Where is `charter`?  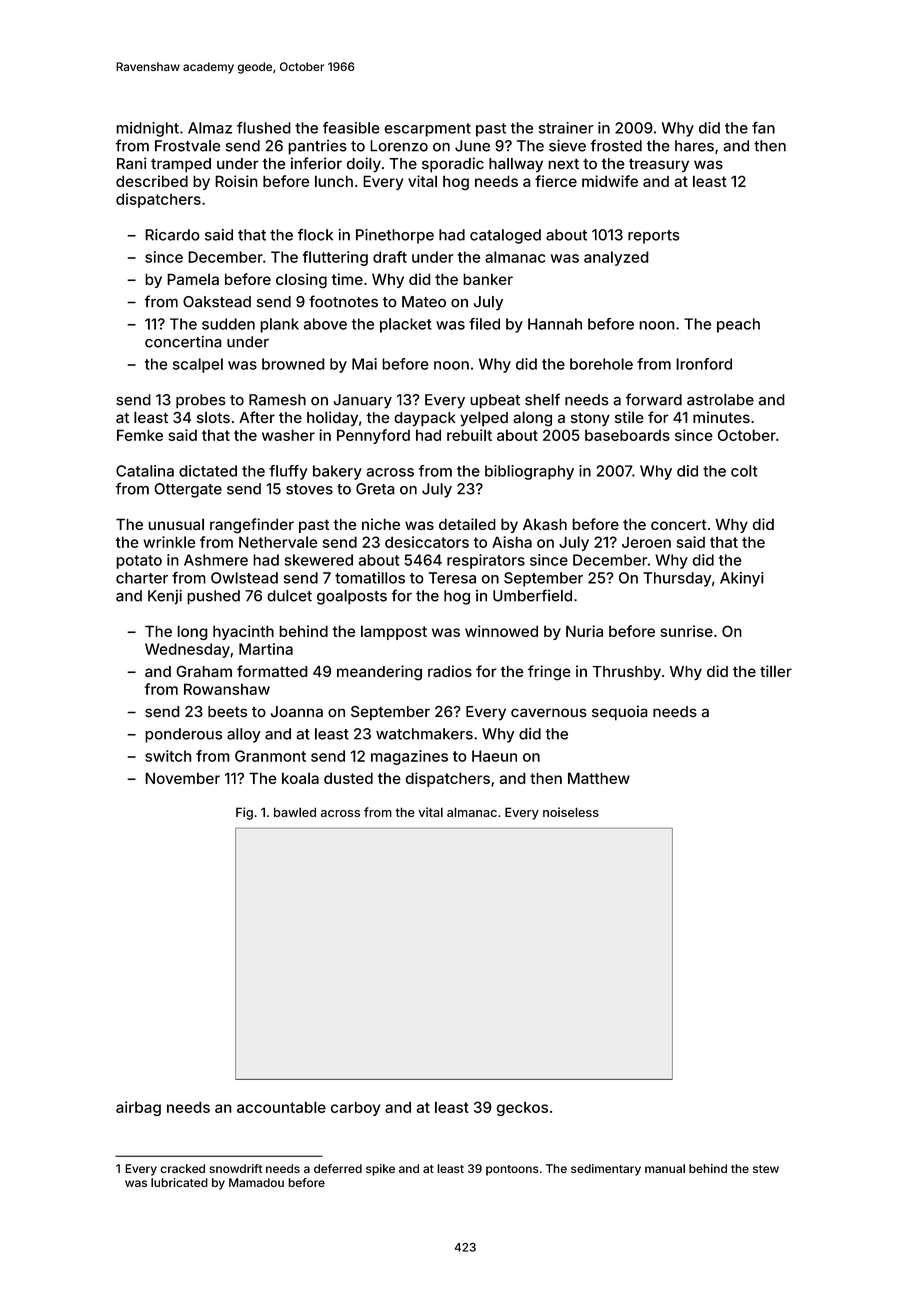
charter is located at coordinates (142, 578).
